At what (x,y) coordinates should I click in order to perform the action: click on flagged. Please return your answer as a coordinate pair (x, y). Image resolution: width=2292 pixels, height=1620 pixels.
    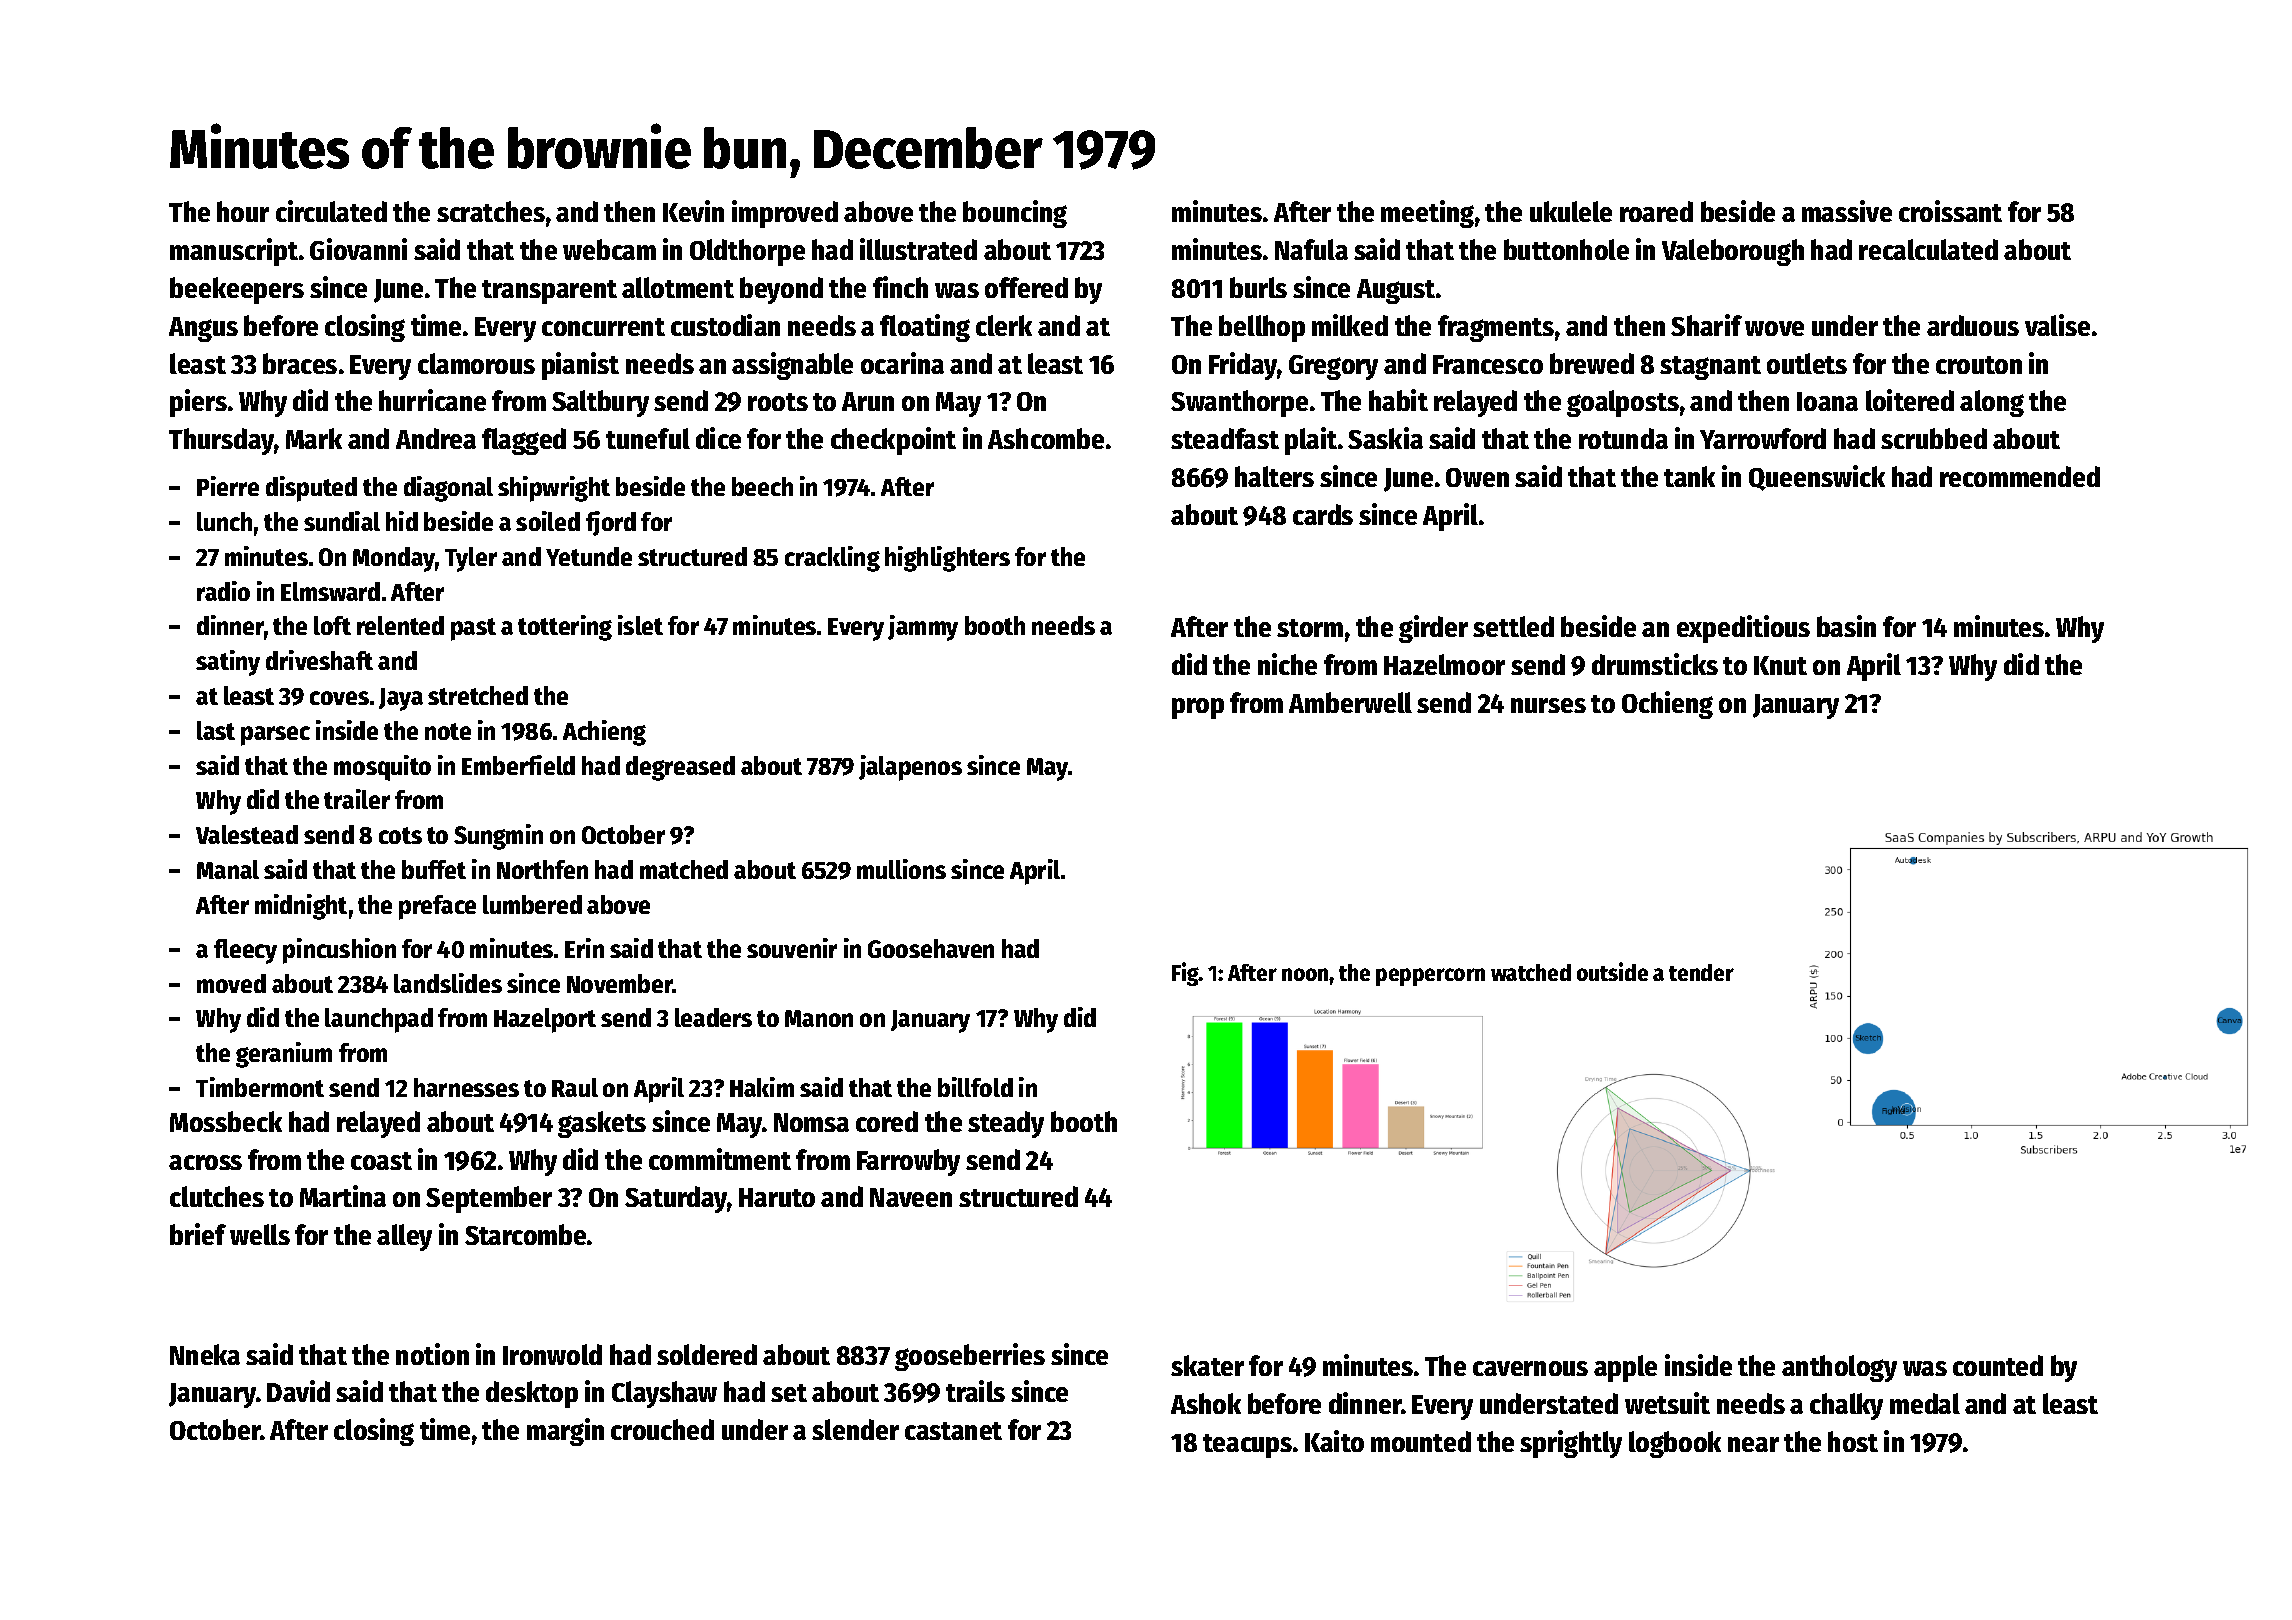
    Looking at the image, I should click on (524, 441).
